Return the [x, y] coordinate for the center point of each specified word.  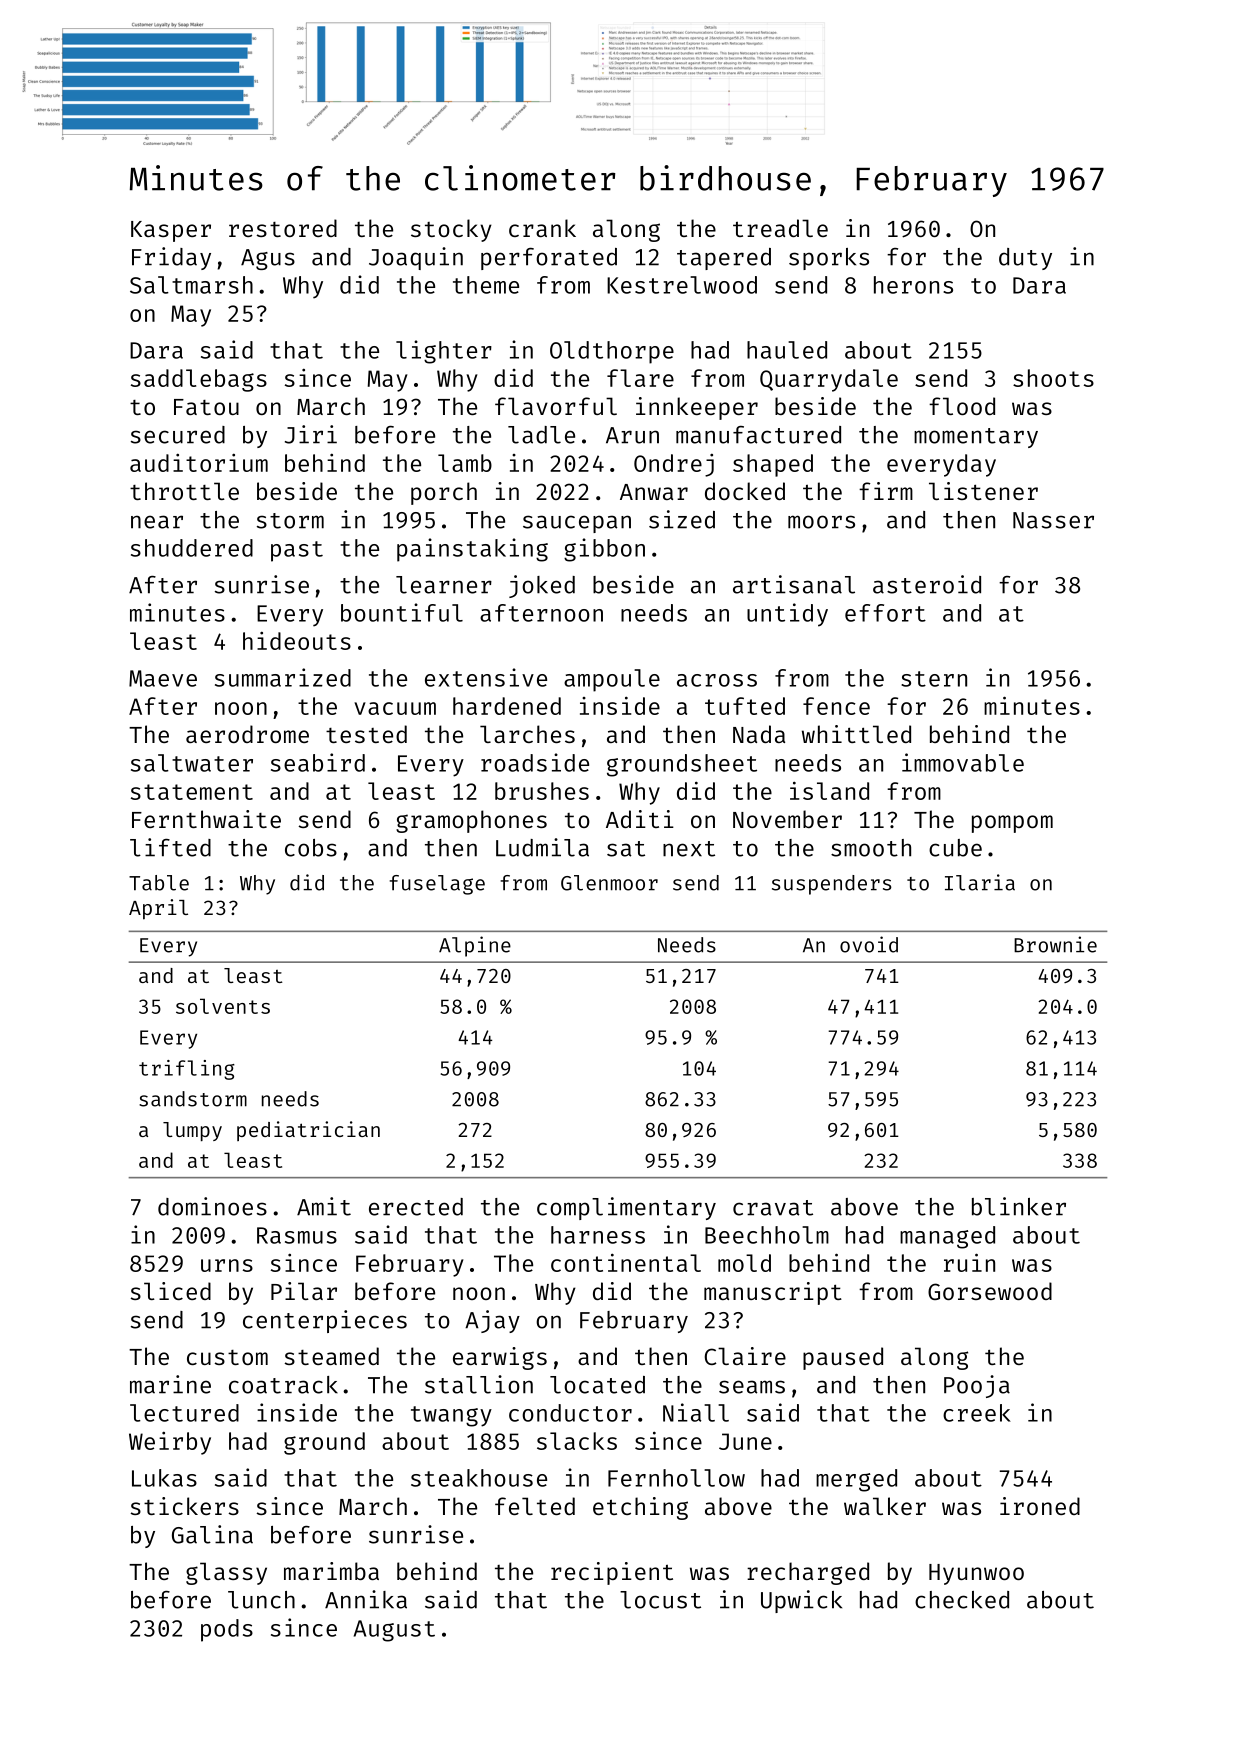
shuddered [192, 548]
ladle [541, 435]
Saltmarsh [191, 285]
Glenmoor [609, 883]
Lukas [164, 1478]
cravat [773, 1208]
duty [1025, 259]
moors [821, 522]
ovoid [869, 944]
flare [640, 378]
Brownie [1055, 944]
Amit [324, 1206]
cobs [311, 848]
